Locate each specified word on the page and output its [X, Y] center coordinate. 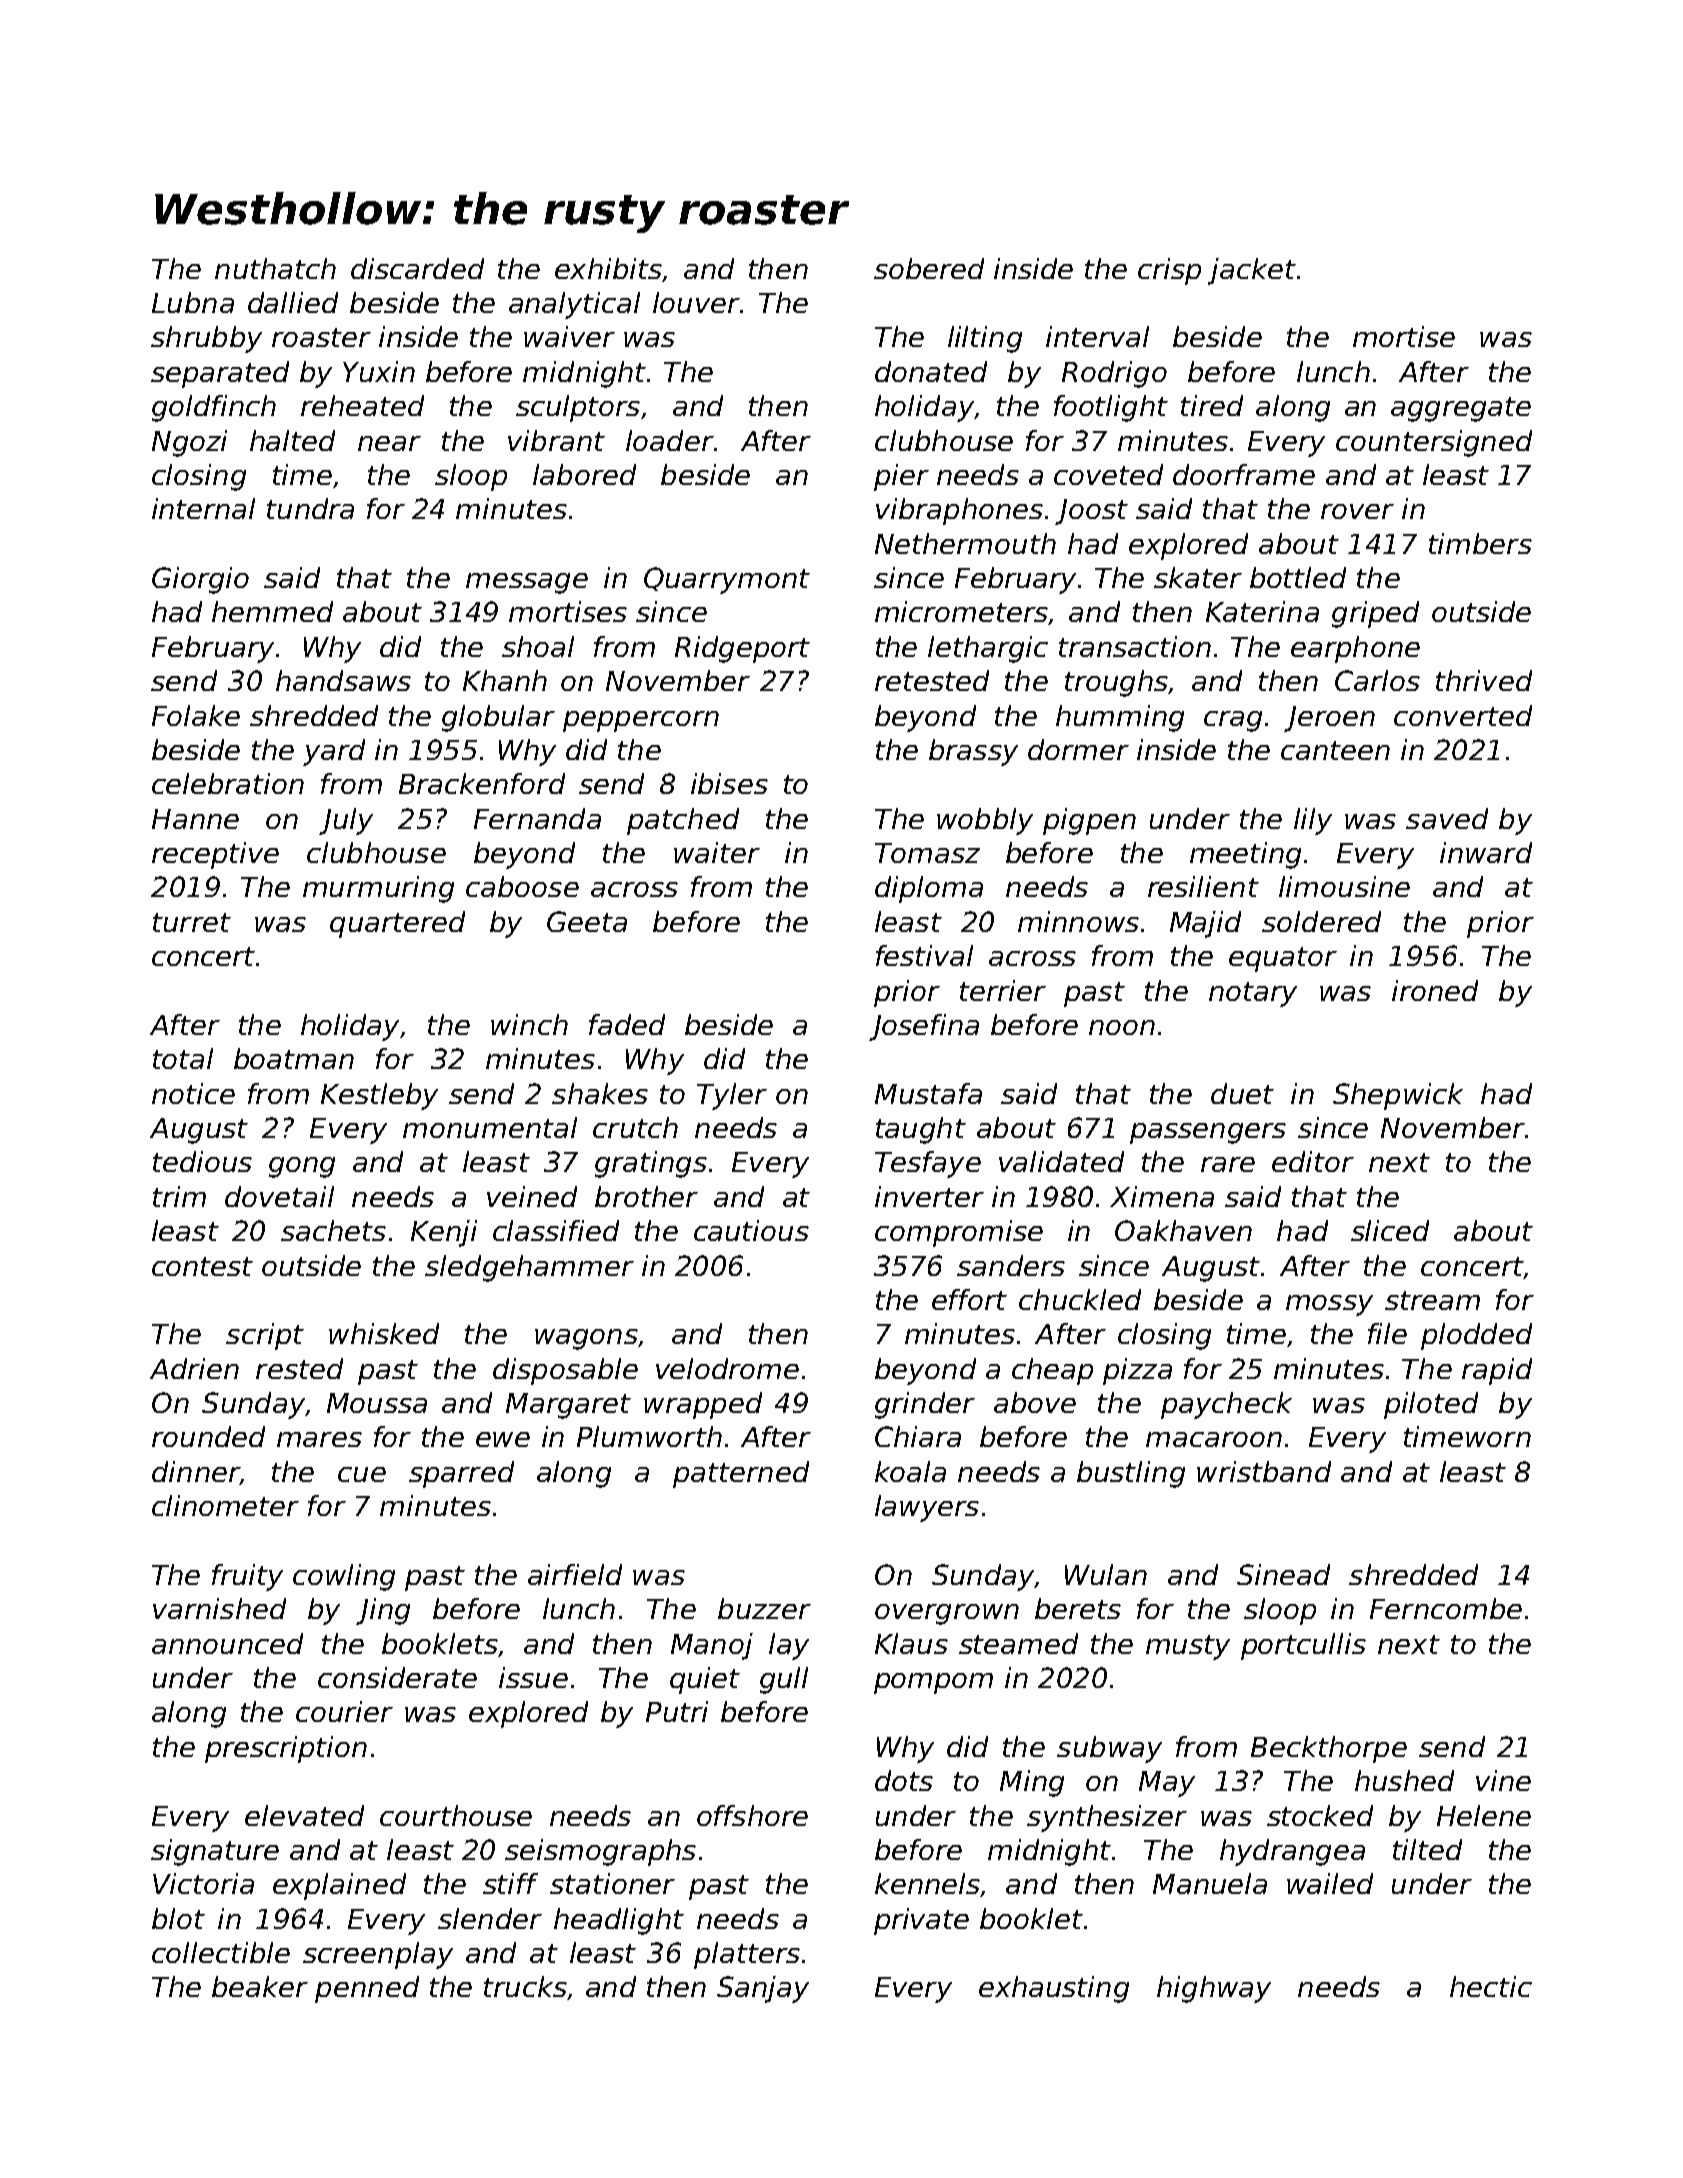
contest [202, 1266]
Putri [677, 1711]
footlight [1111, 408]
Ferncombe [1446, 1608]
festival [924, 955]
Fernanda [537, 818]
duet [1242, 1093]
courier [344, 1711]
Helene [1484, 1815]
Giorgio [200, 580]
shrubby [206, 339]
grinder [925, 1405]
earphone [1355, 649]
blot [178, 1918]
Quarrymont [727, 580]
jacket [1252, 271]
